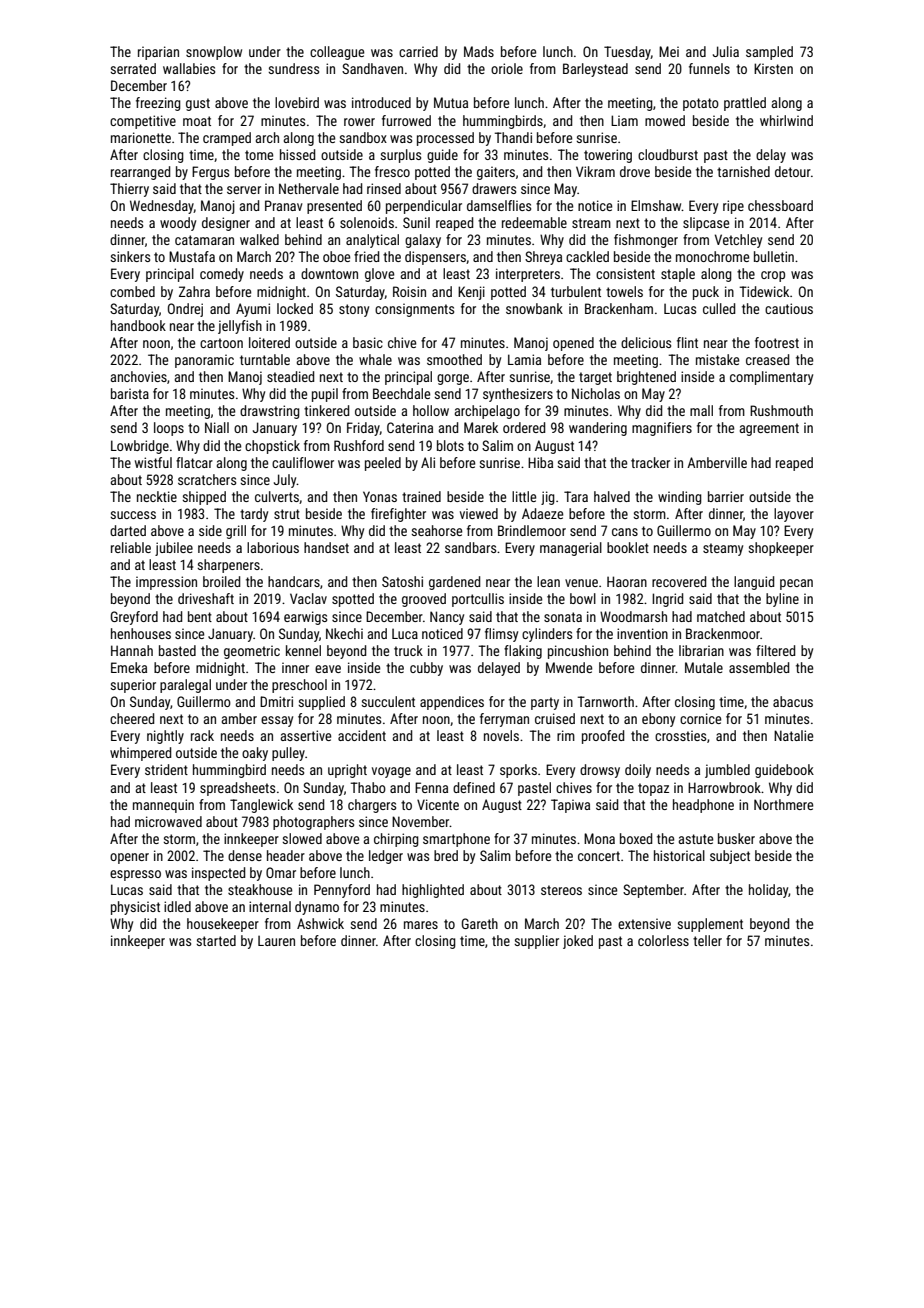 This image has height=1308, width=924. Describe the element at coordinates (794, 515) in the image. I see `layover` at that location.
